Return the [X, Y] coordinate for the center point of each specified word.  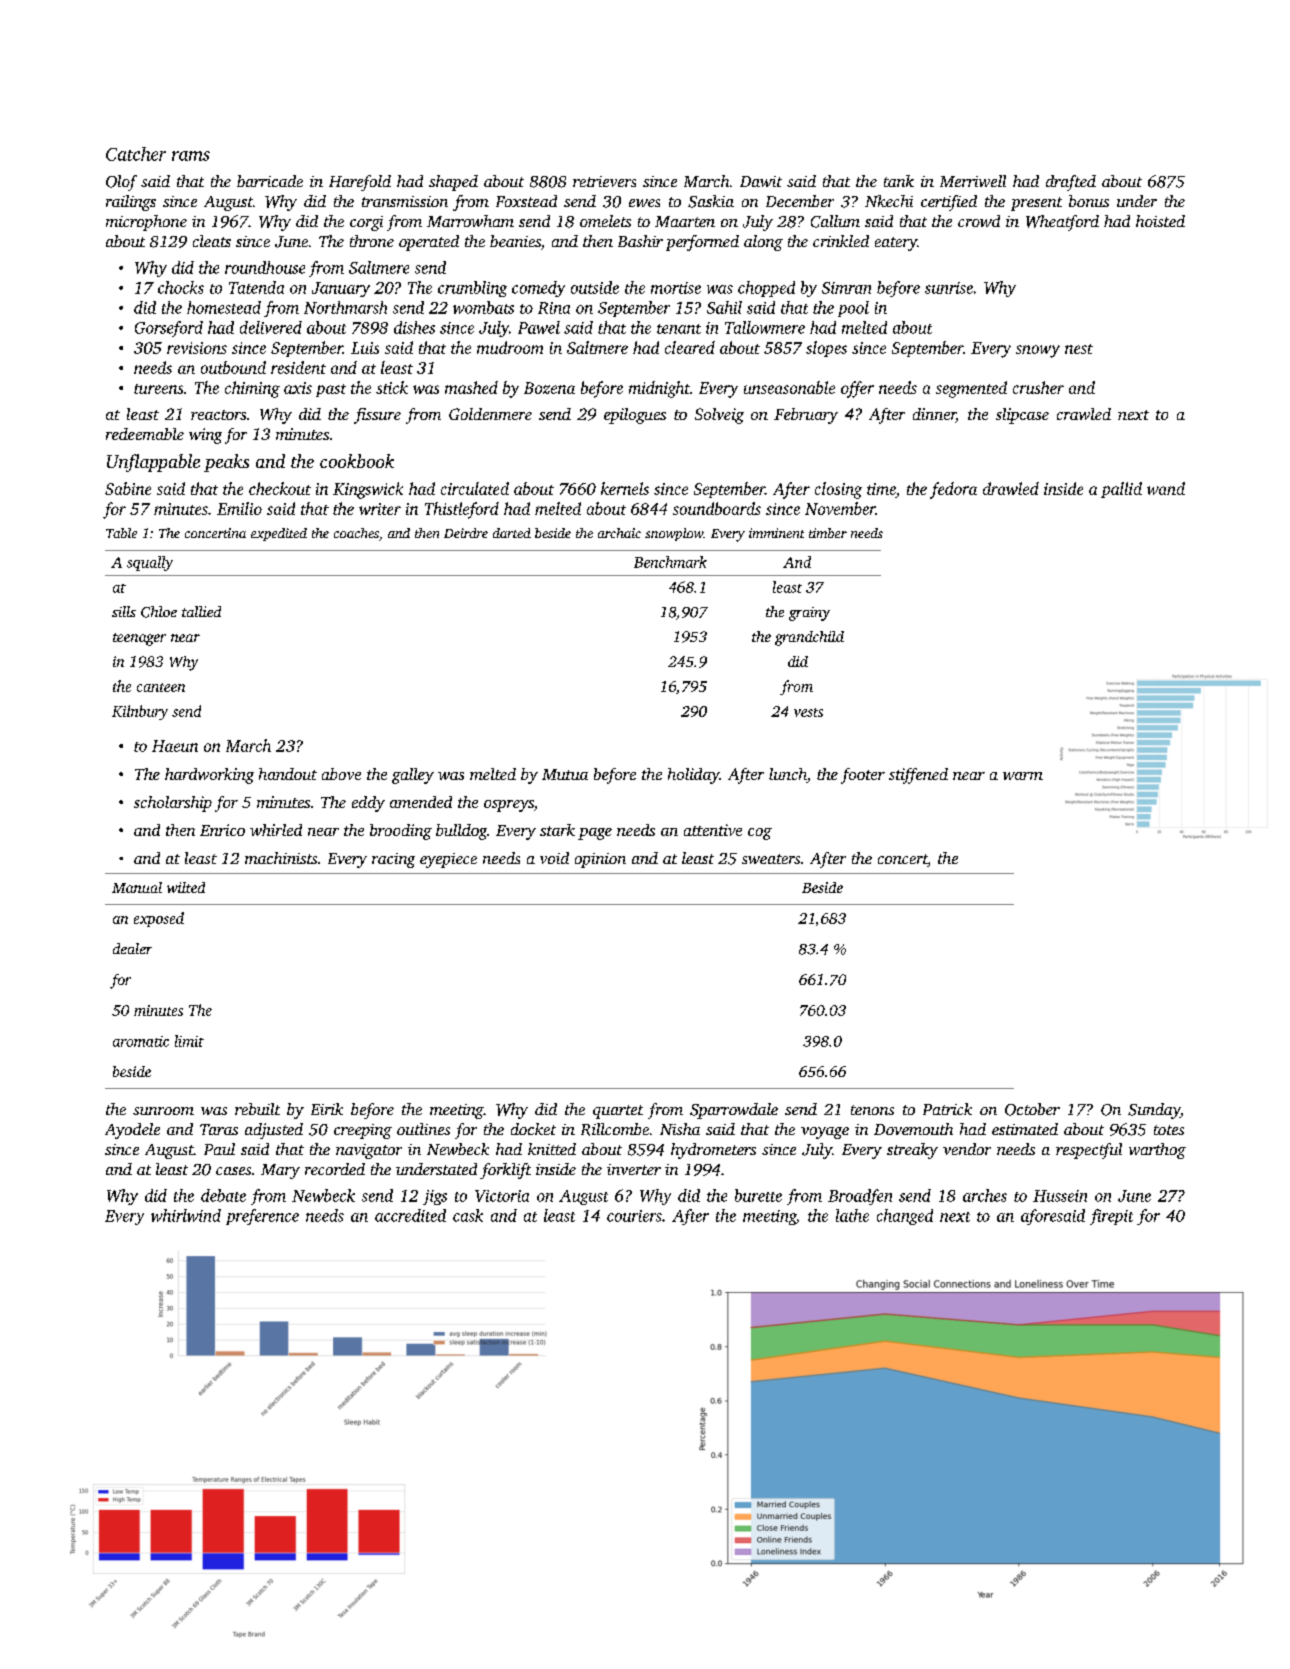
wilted [186, 887]
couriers [634, 1216]
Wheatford [1062, 223]
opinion [600, 860]
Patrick [947, 1109]
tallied [201, 611]
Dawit [761, 181]
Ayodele [132, 1131]
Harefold [360, 183]
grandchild [809, 638]
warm [1023, 776]
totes [1169, 1130]
